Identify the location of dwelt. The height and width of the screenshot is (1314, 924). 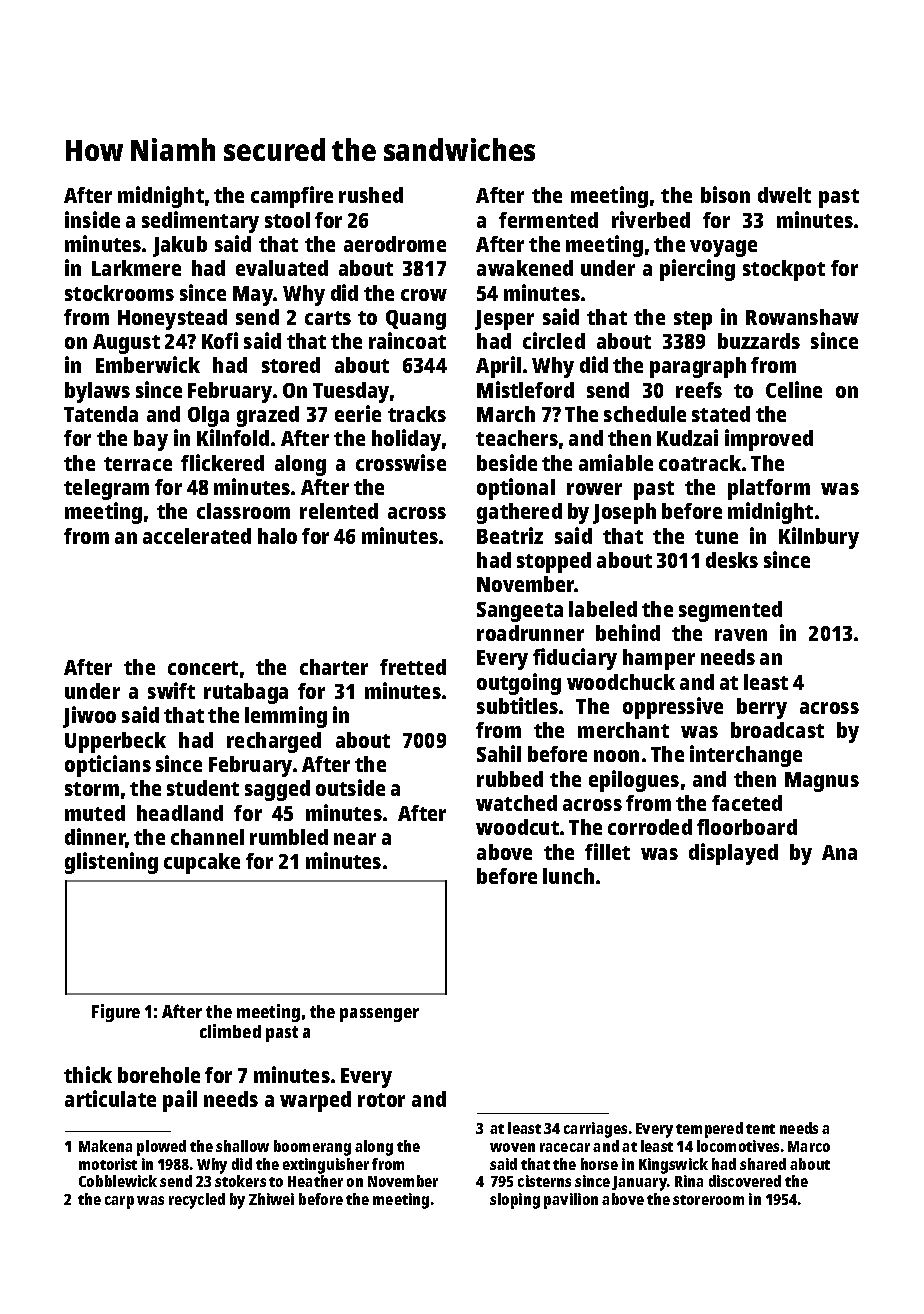
(784, 195).
